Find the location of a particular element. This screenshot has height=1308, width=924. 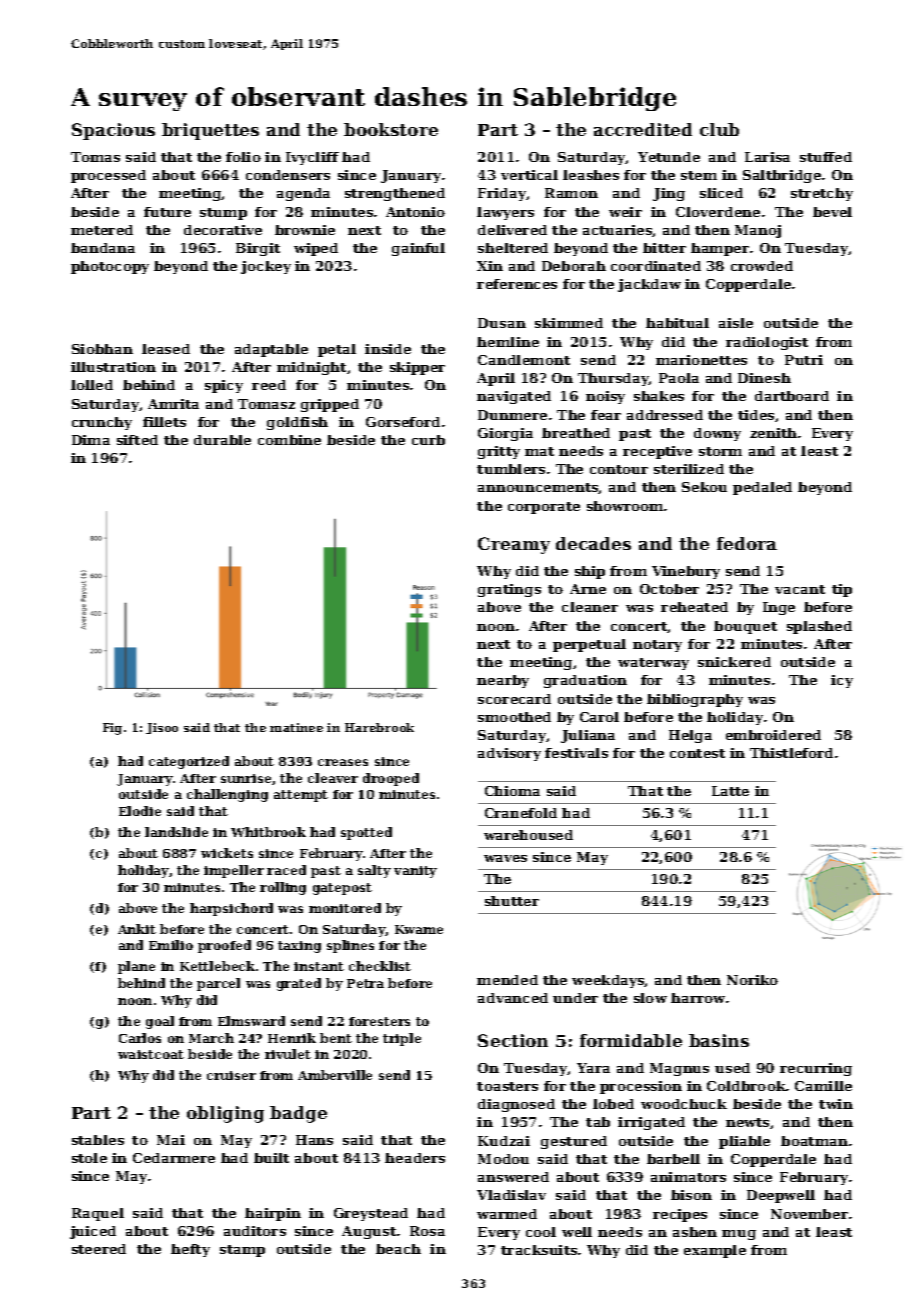

habitual is located at coordinates (677, 323).
